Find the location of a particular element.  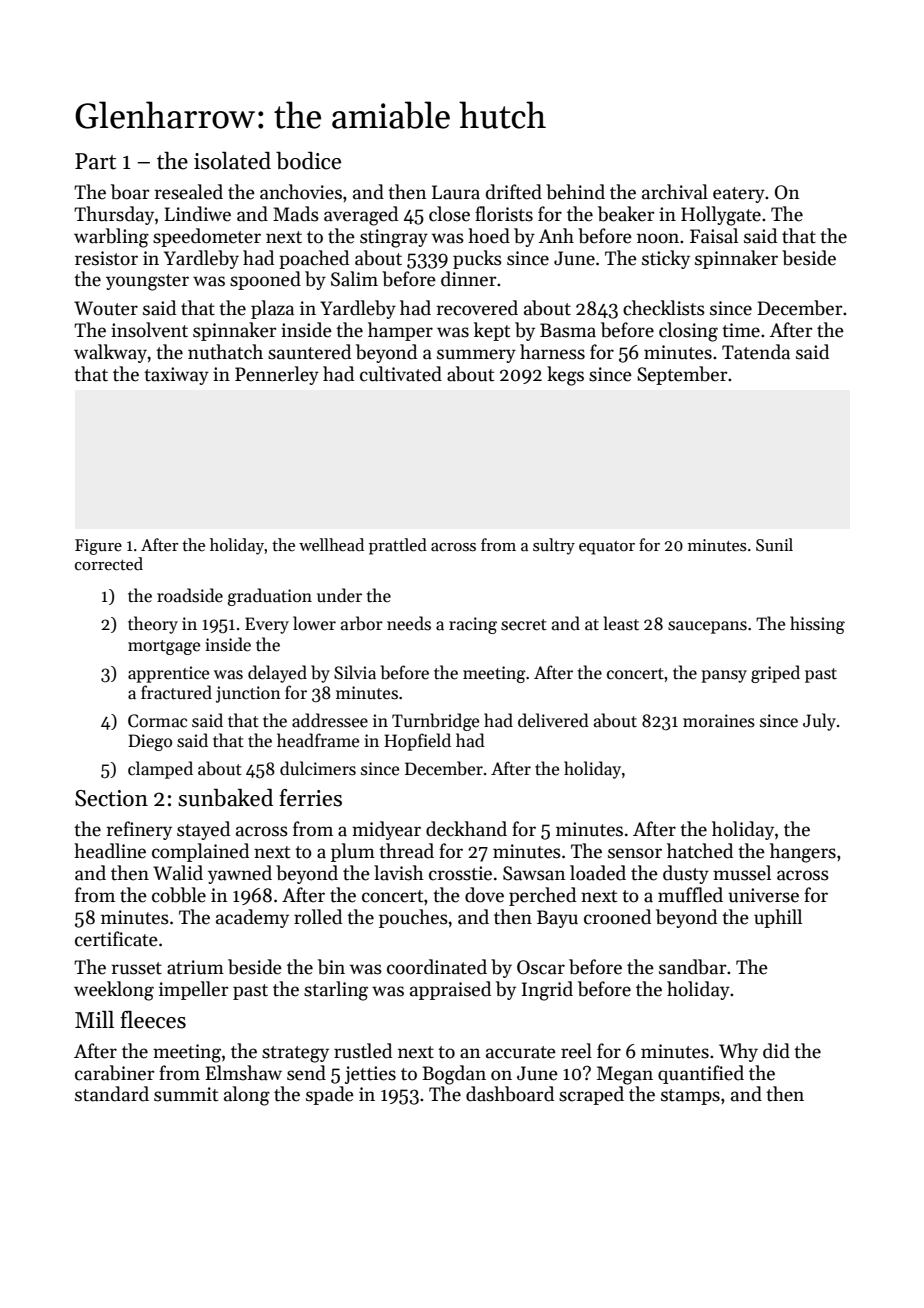

Oscar is located at coordinates (541, 967).
